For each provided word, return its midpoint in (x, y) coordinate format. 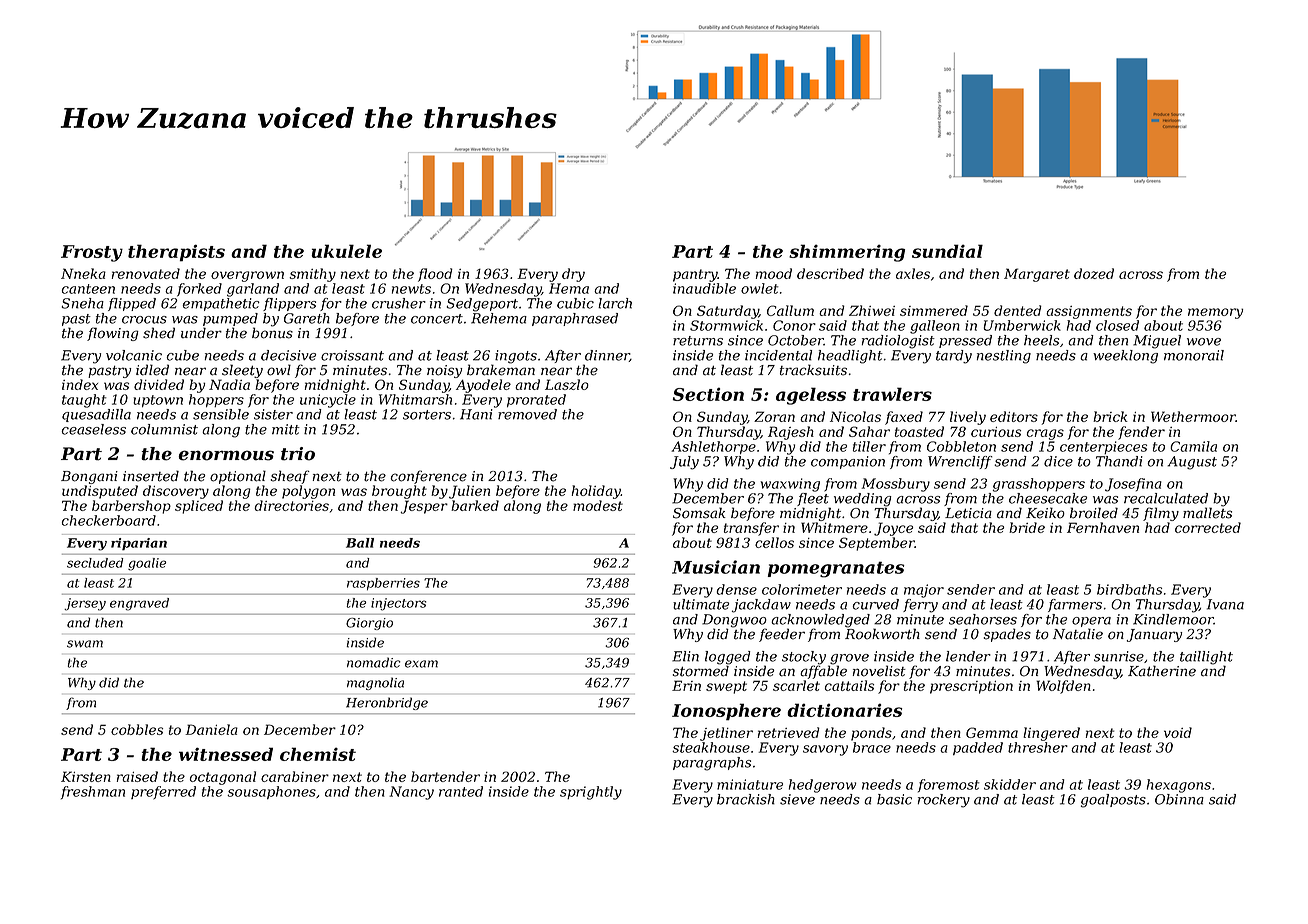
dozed (1094, 273)
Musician (716, 567)
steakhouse (711, 747)
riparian (139, 544)
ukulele (346, 251)
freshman (93, 792)
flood (435, 275)
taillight (1206, 658)
